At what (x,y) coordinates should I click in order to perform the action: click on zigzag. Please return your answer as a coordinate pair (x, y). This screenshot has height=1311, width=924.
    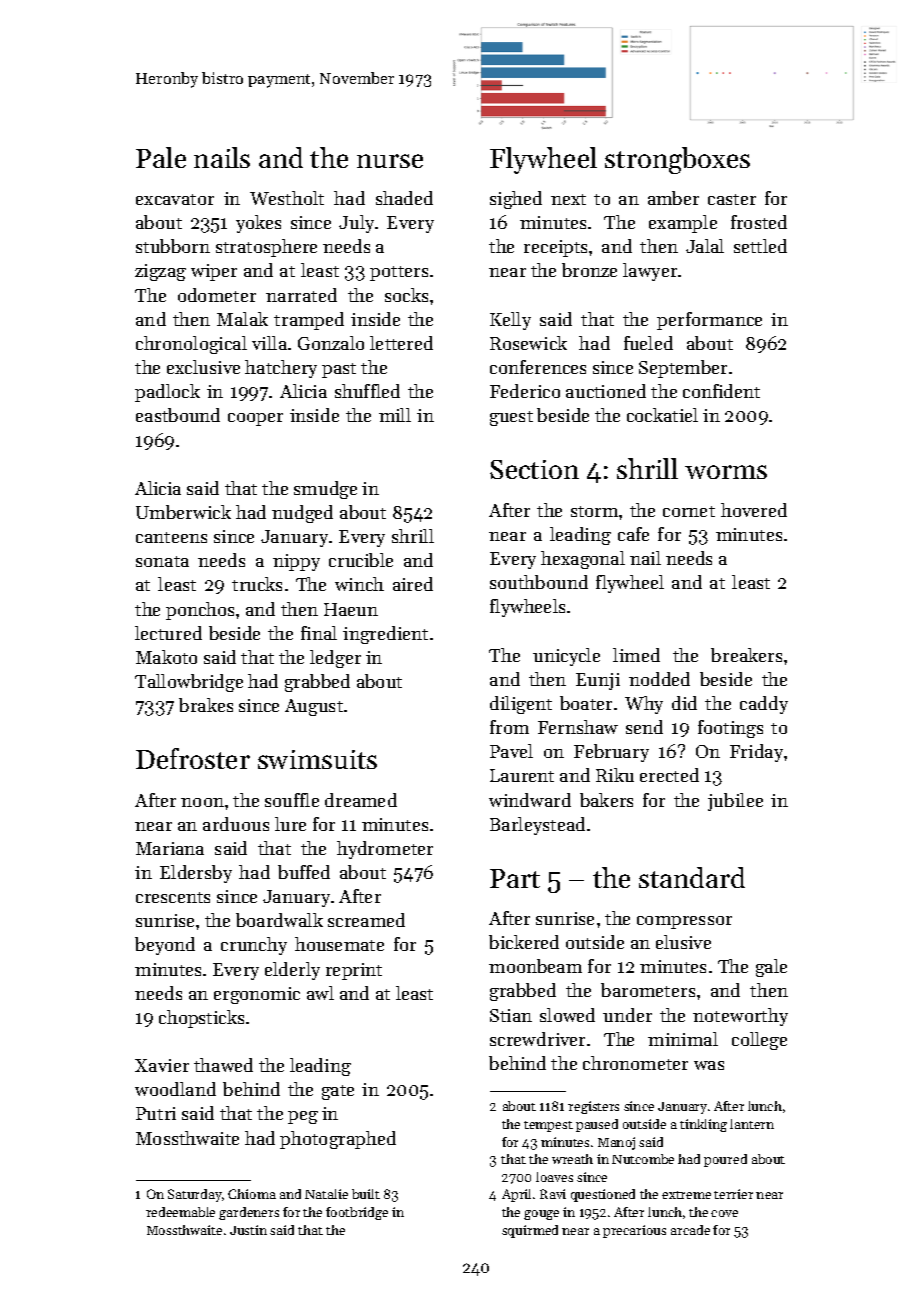
    Looking at the image, I should click on (160, 272).
